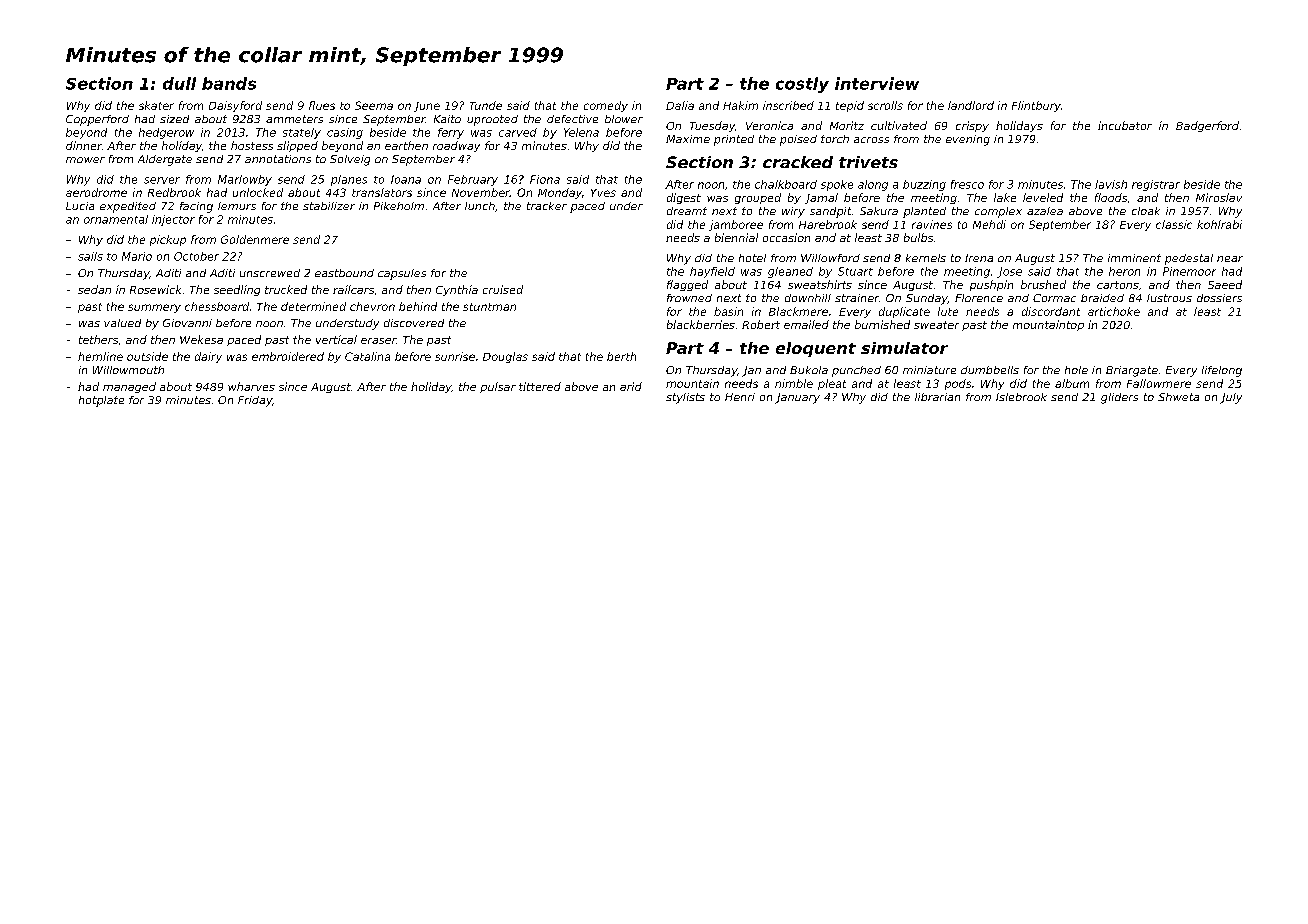  What do you see at coordinates (621, 356) in the screenshot?
I see `berth` at bounding box center [621, 356].
